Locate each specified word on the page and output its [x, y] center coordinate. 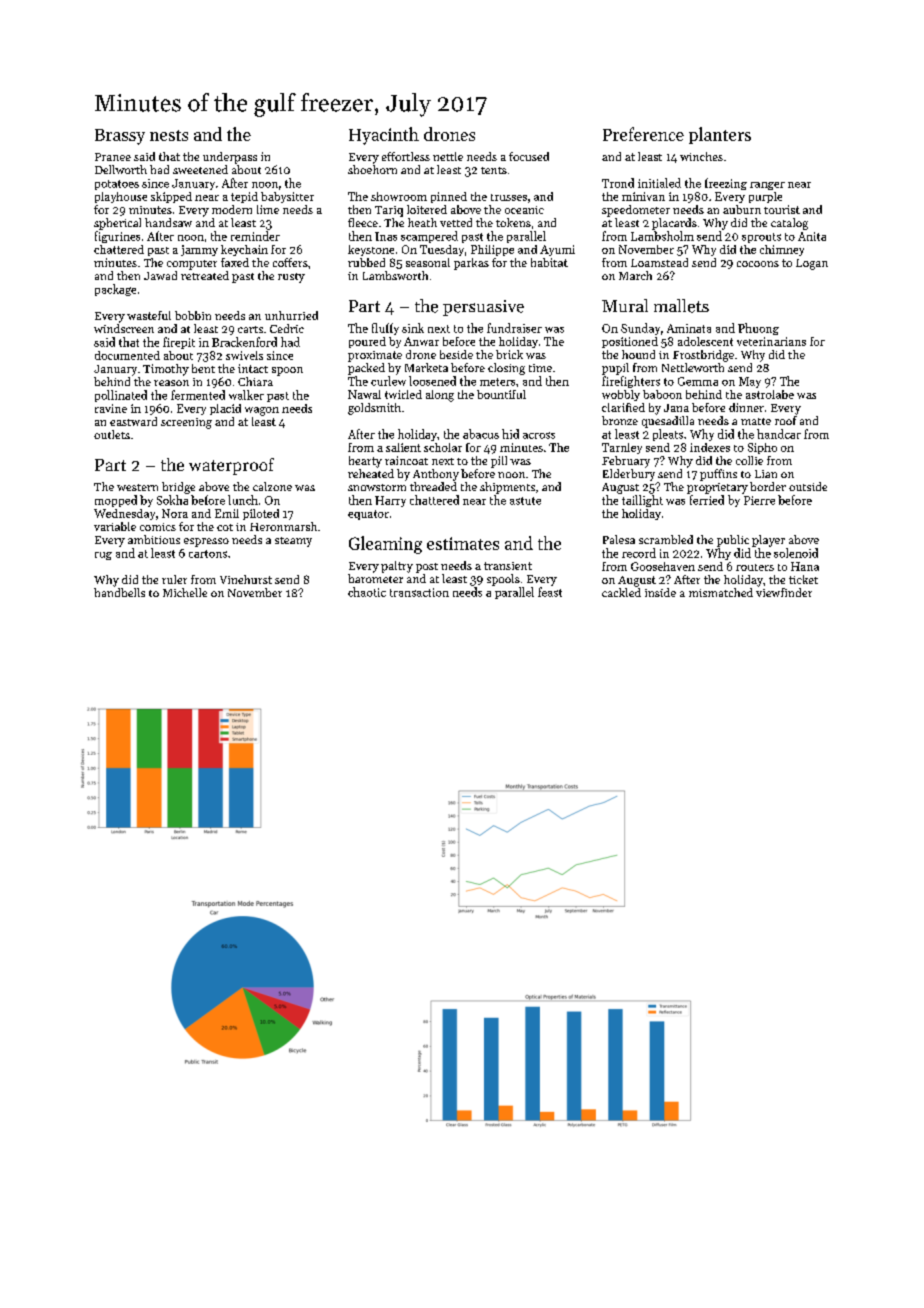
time [540, 368]
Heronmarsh [283, 526]
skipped [171, 197]
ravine [111, 408]
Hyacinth [384, 136]
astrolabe [770, 394]
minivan [643, 196]
